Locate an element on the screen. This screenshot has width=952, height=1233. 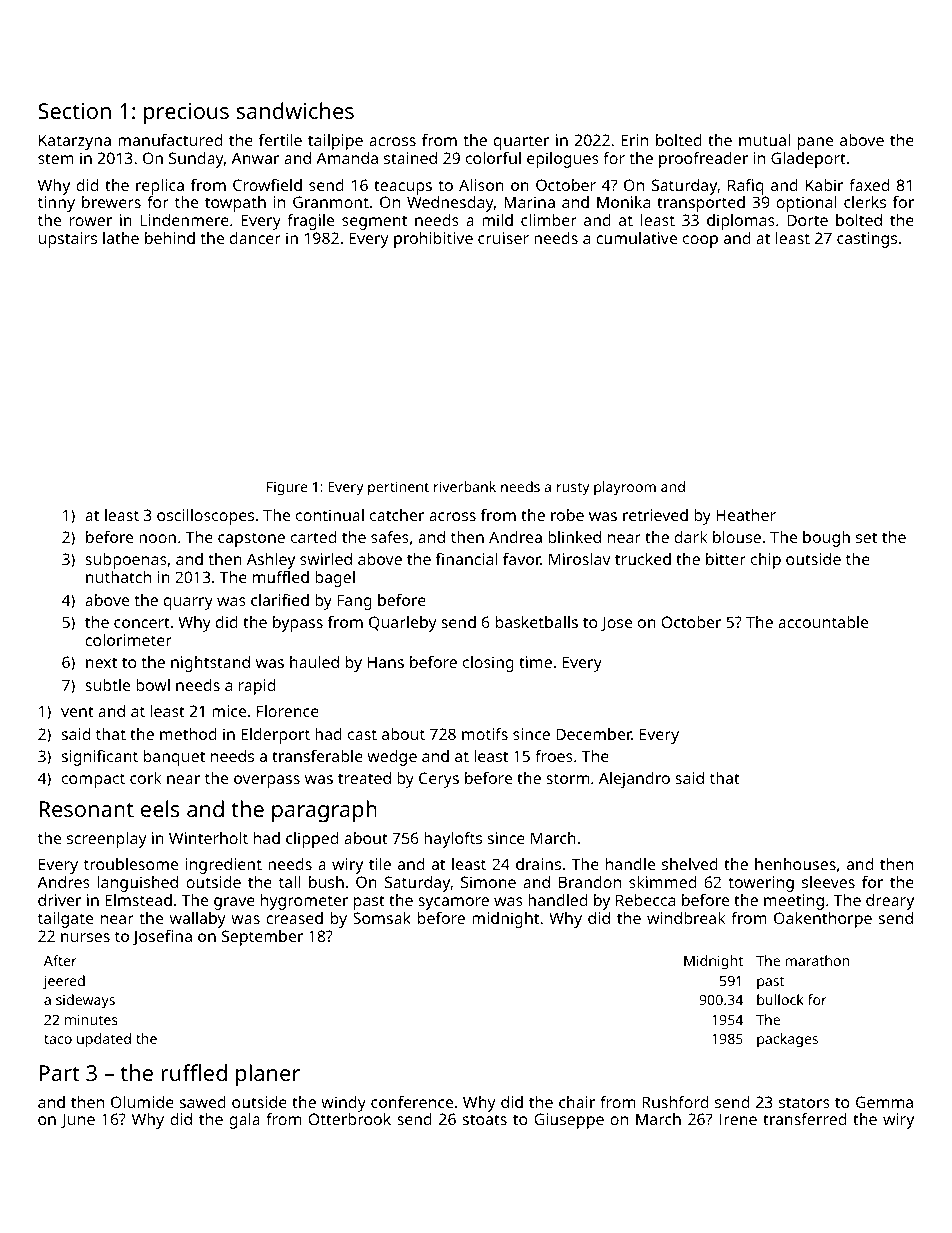
Dorte is located at coordinates (807, 220).
